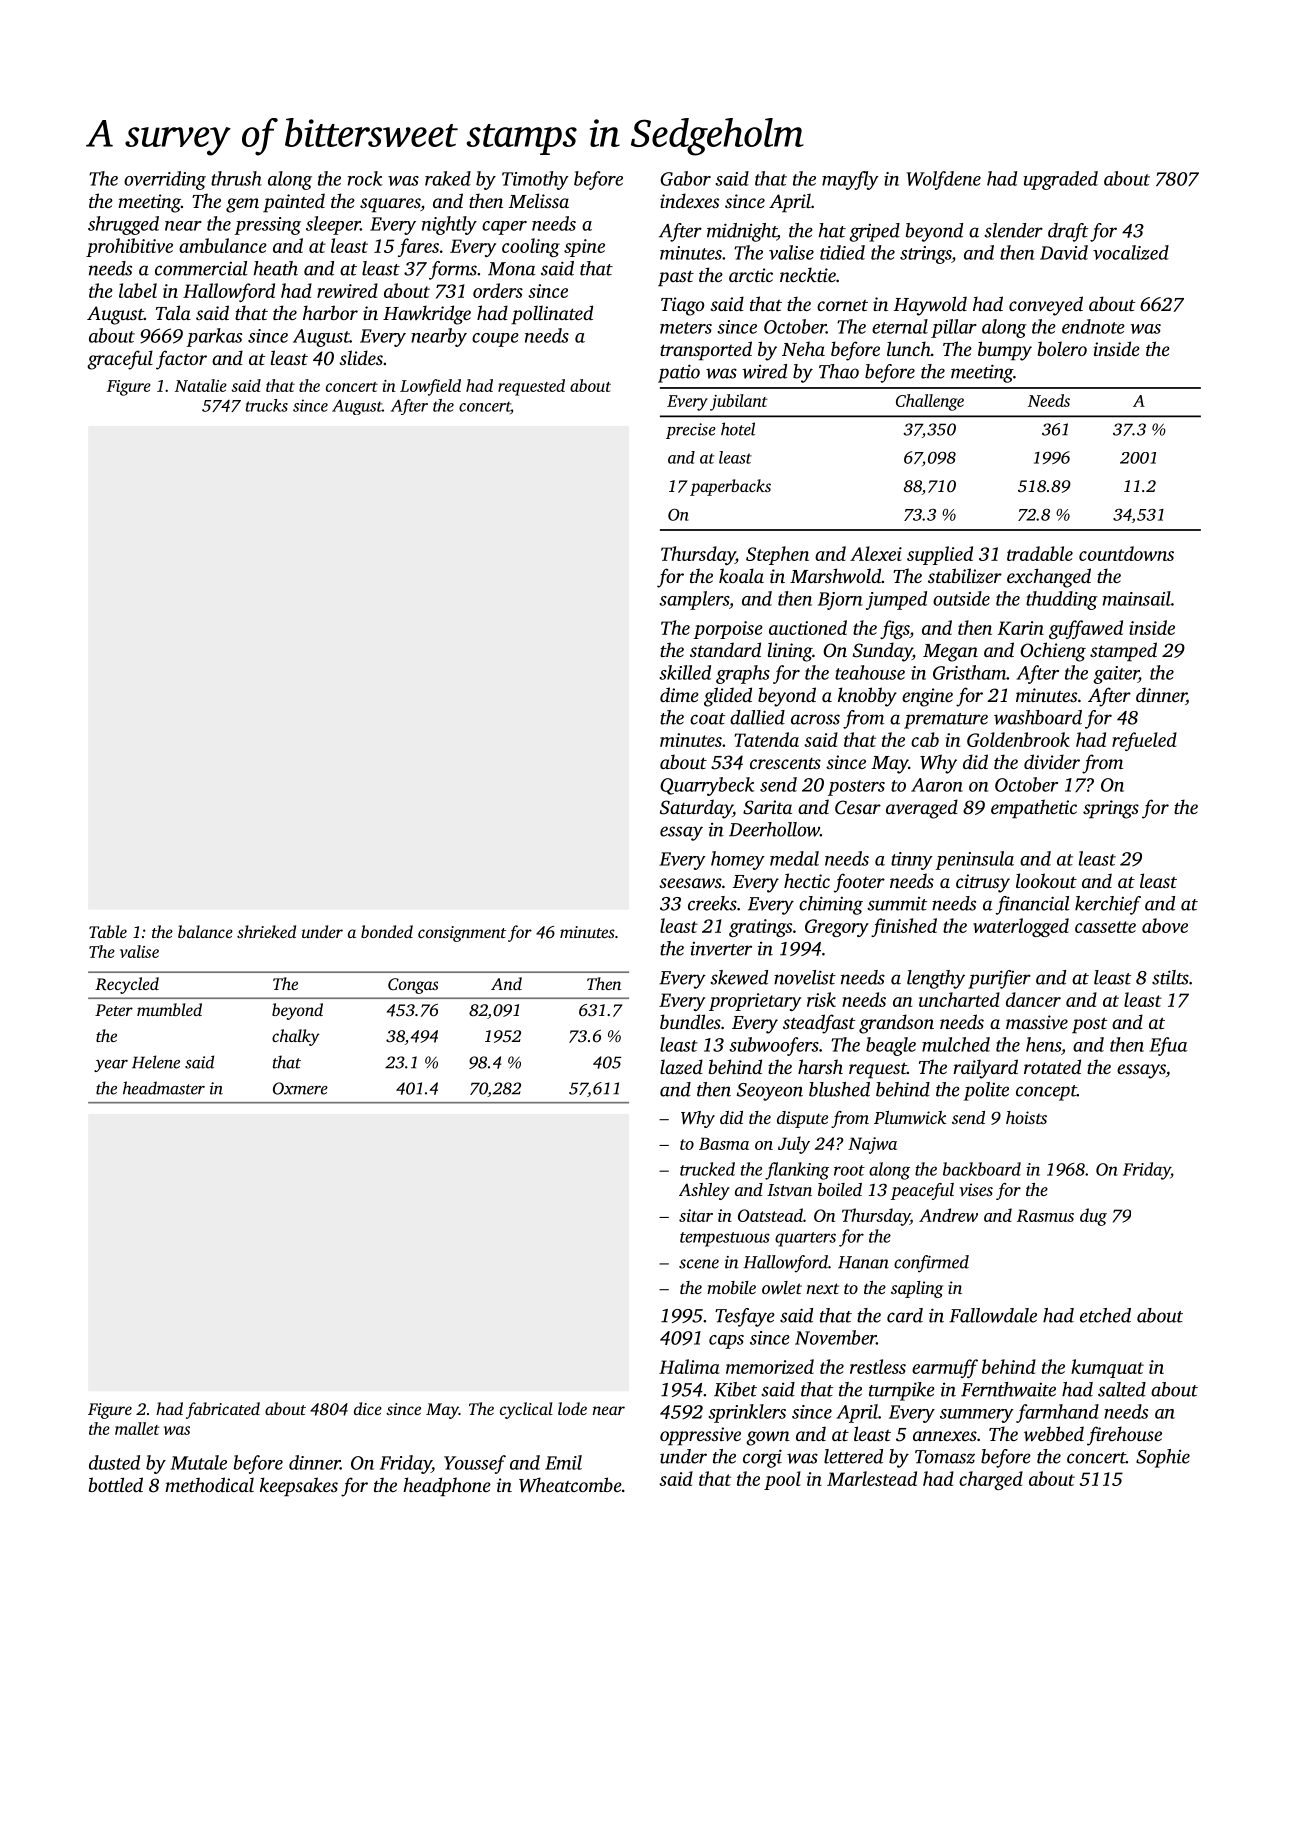 This document has width=1289, height=1823. What do you see at coordinates (138, 290) in the document?
I see `label` at bounding box center [138, 290].
